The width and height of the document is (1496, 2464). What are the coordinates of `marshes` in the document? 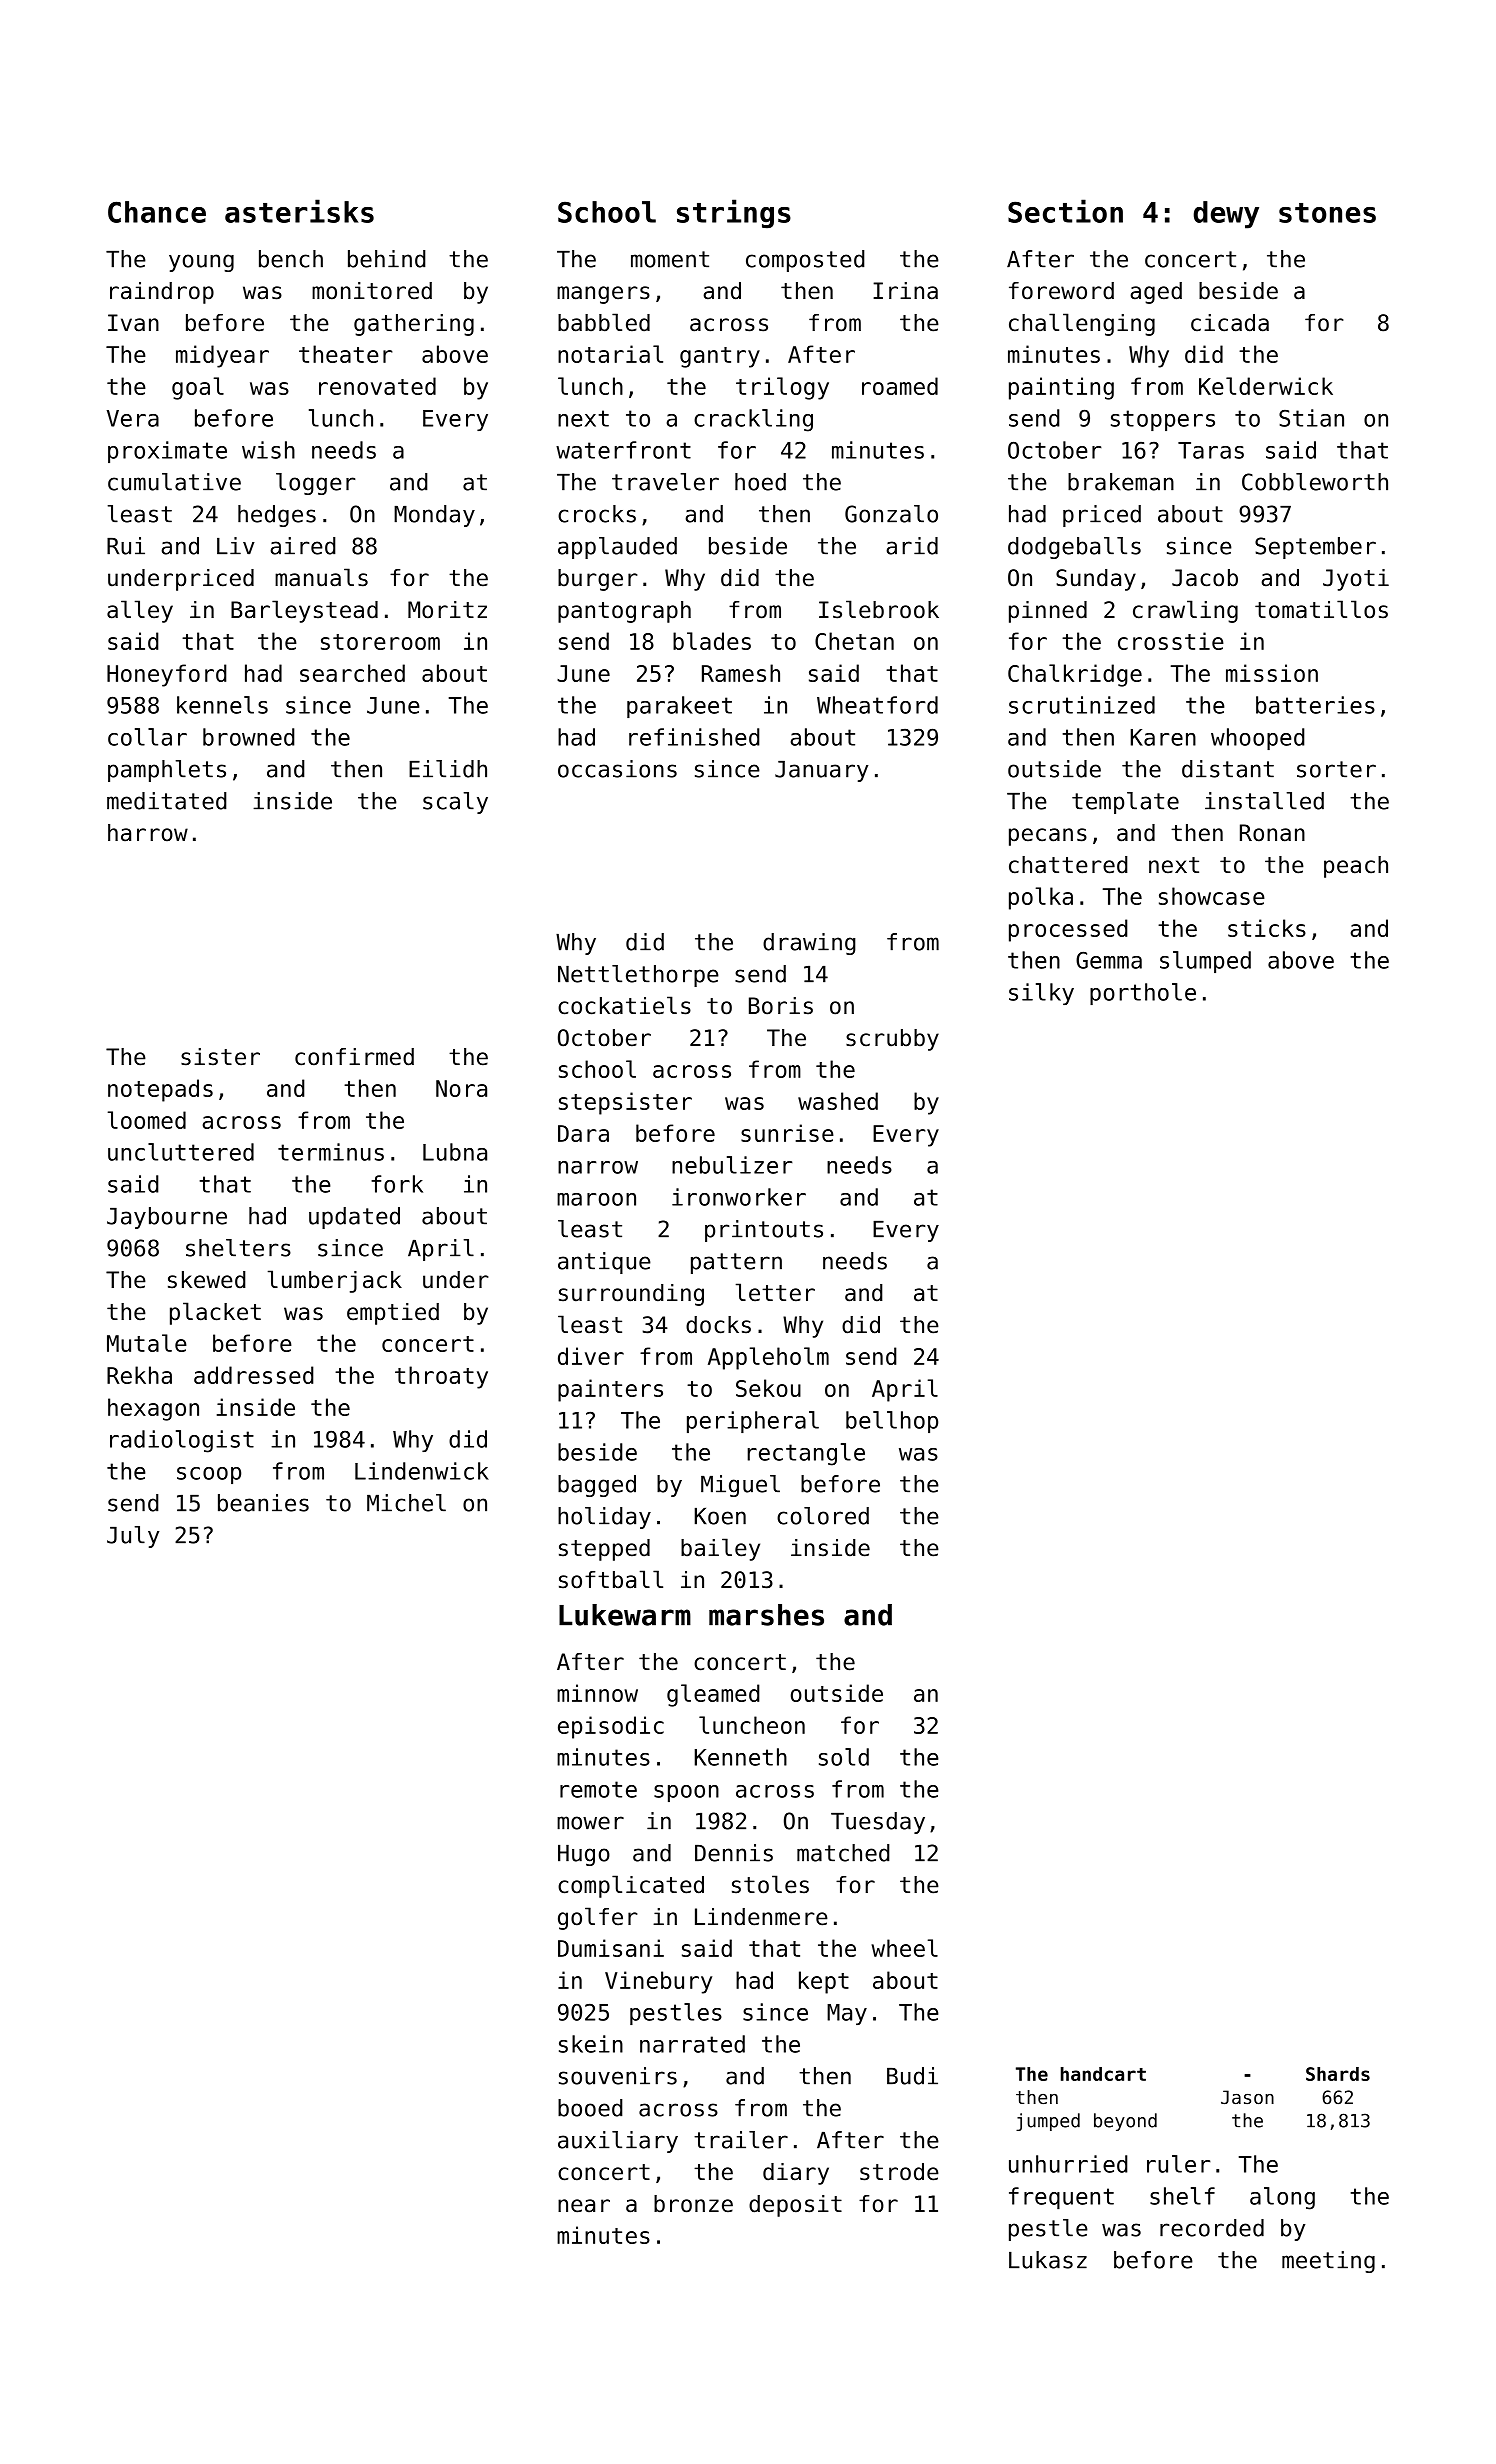 It's located at (766, 1615).
